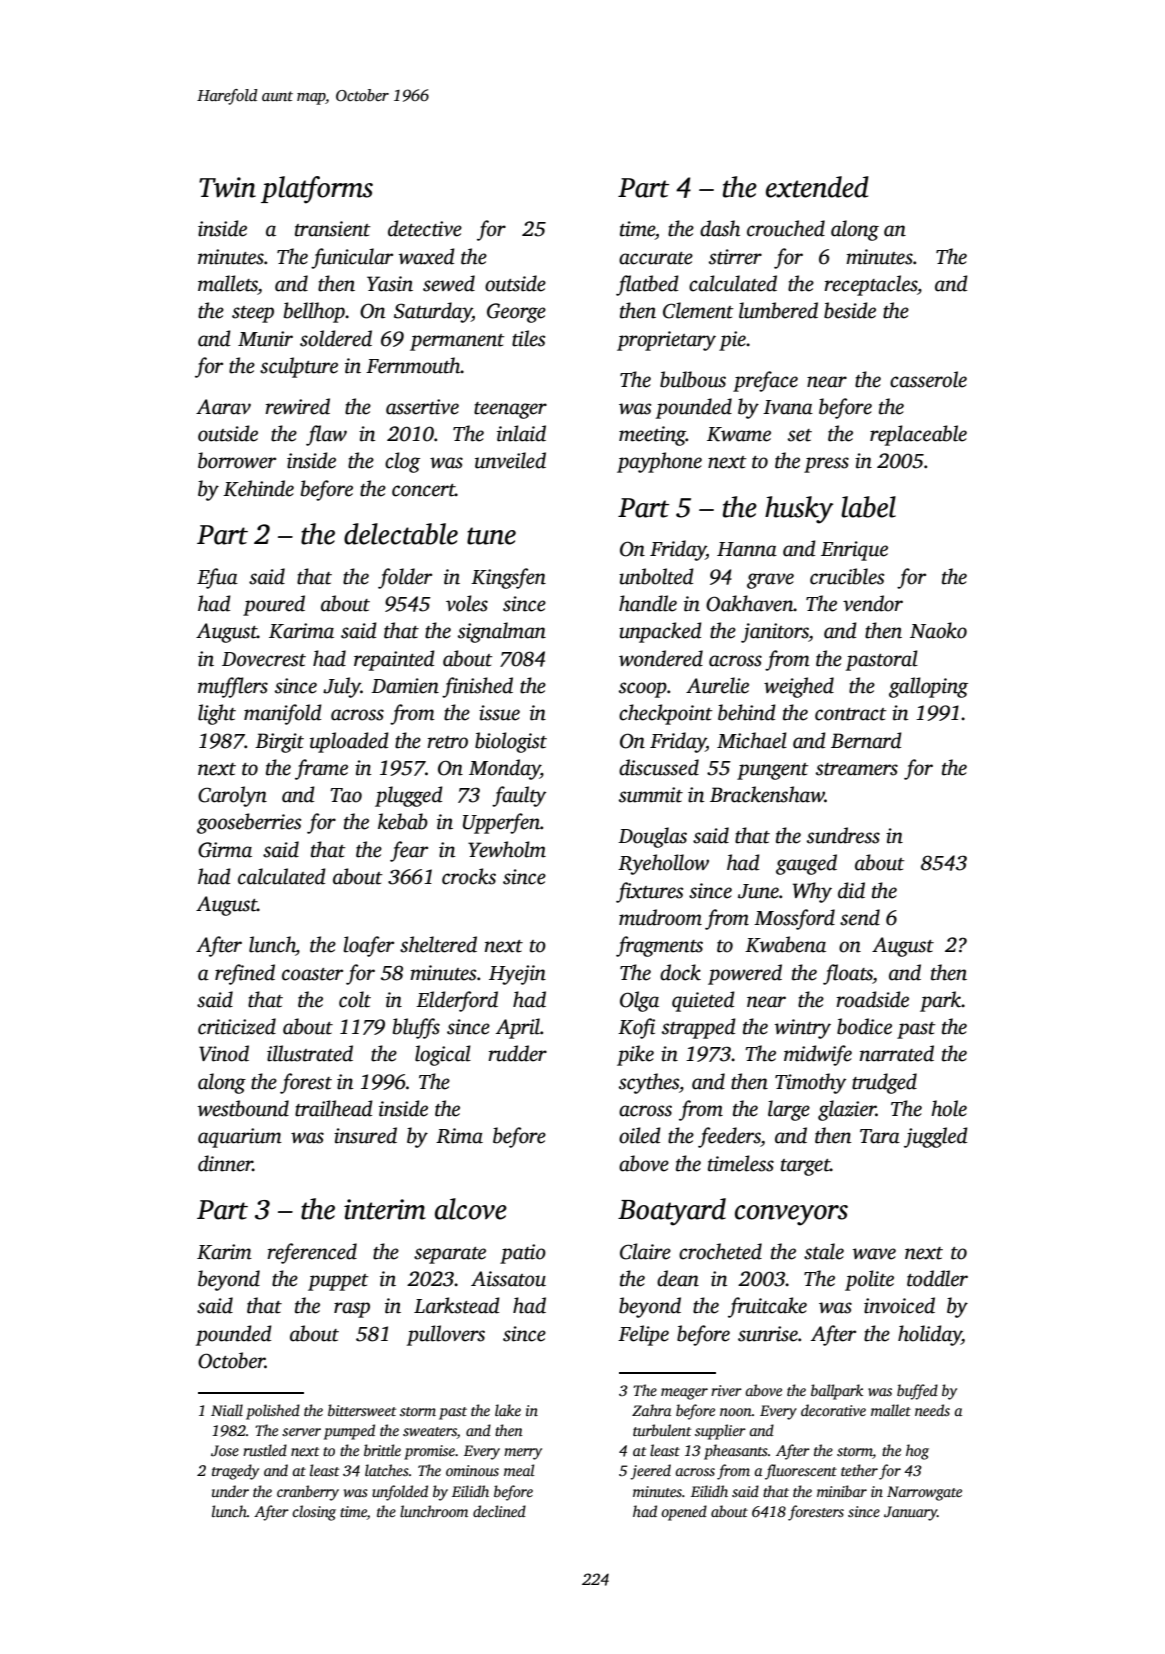 The width and height of the page is (1165, 1654). Describe the element at coordinates (870, 285) in the page. I see `receptacles` at that location.
